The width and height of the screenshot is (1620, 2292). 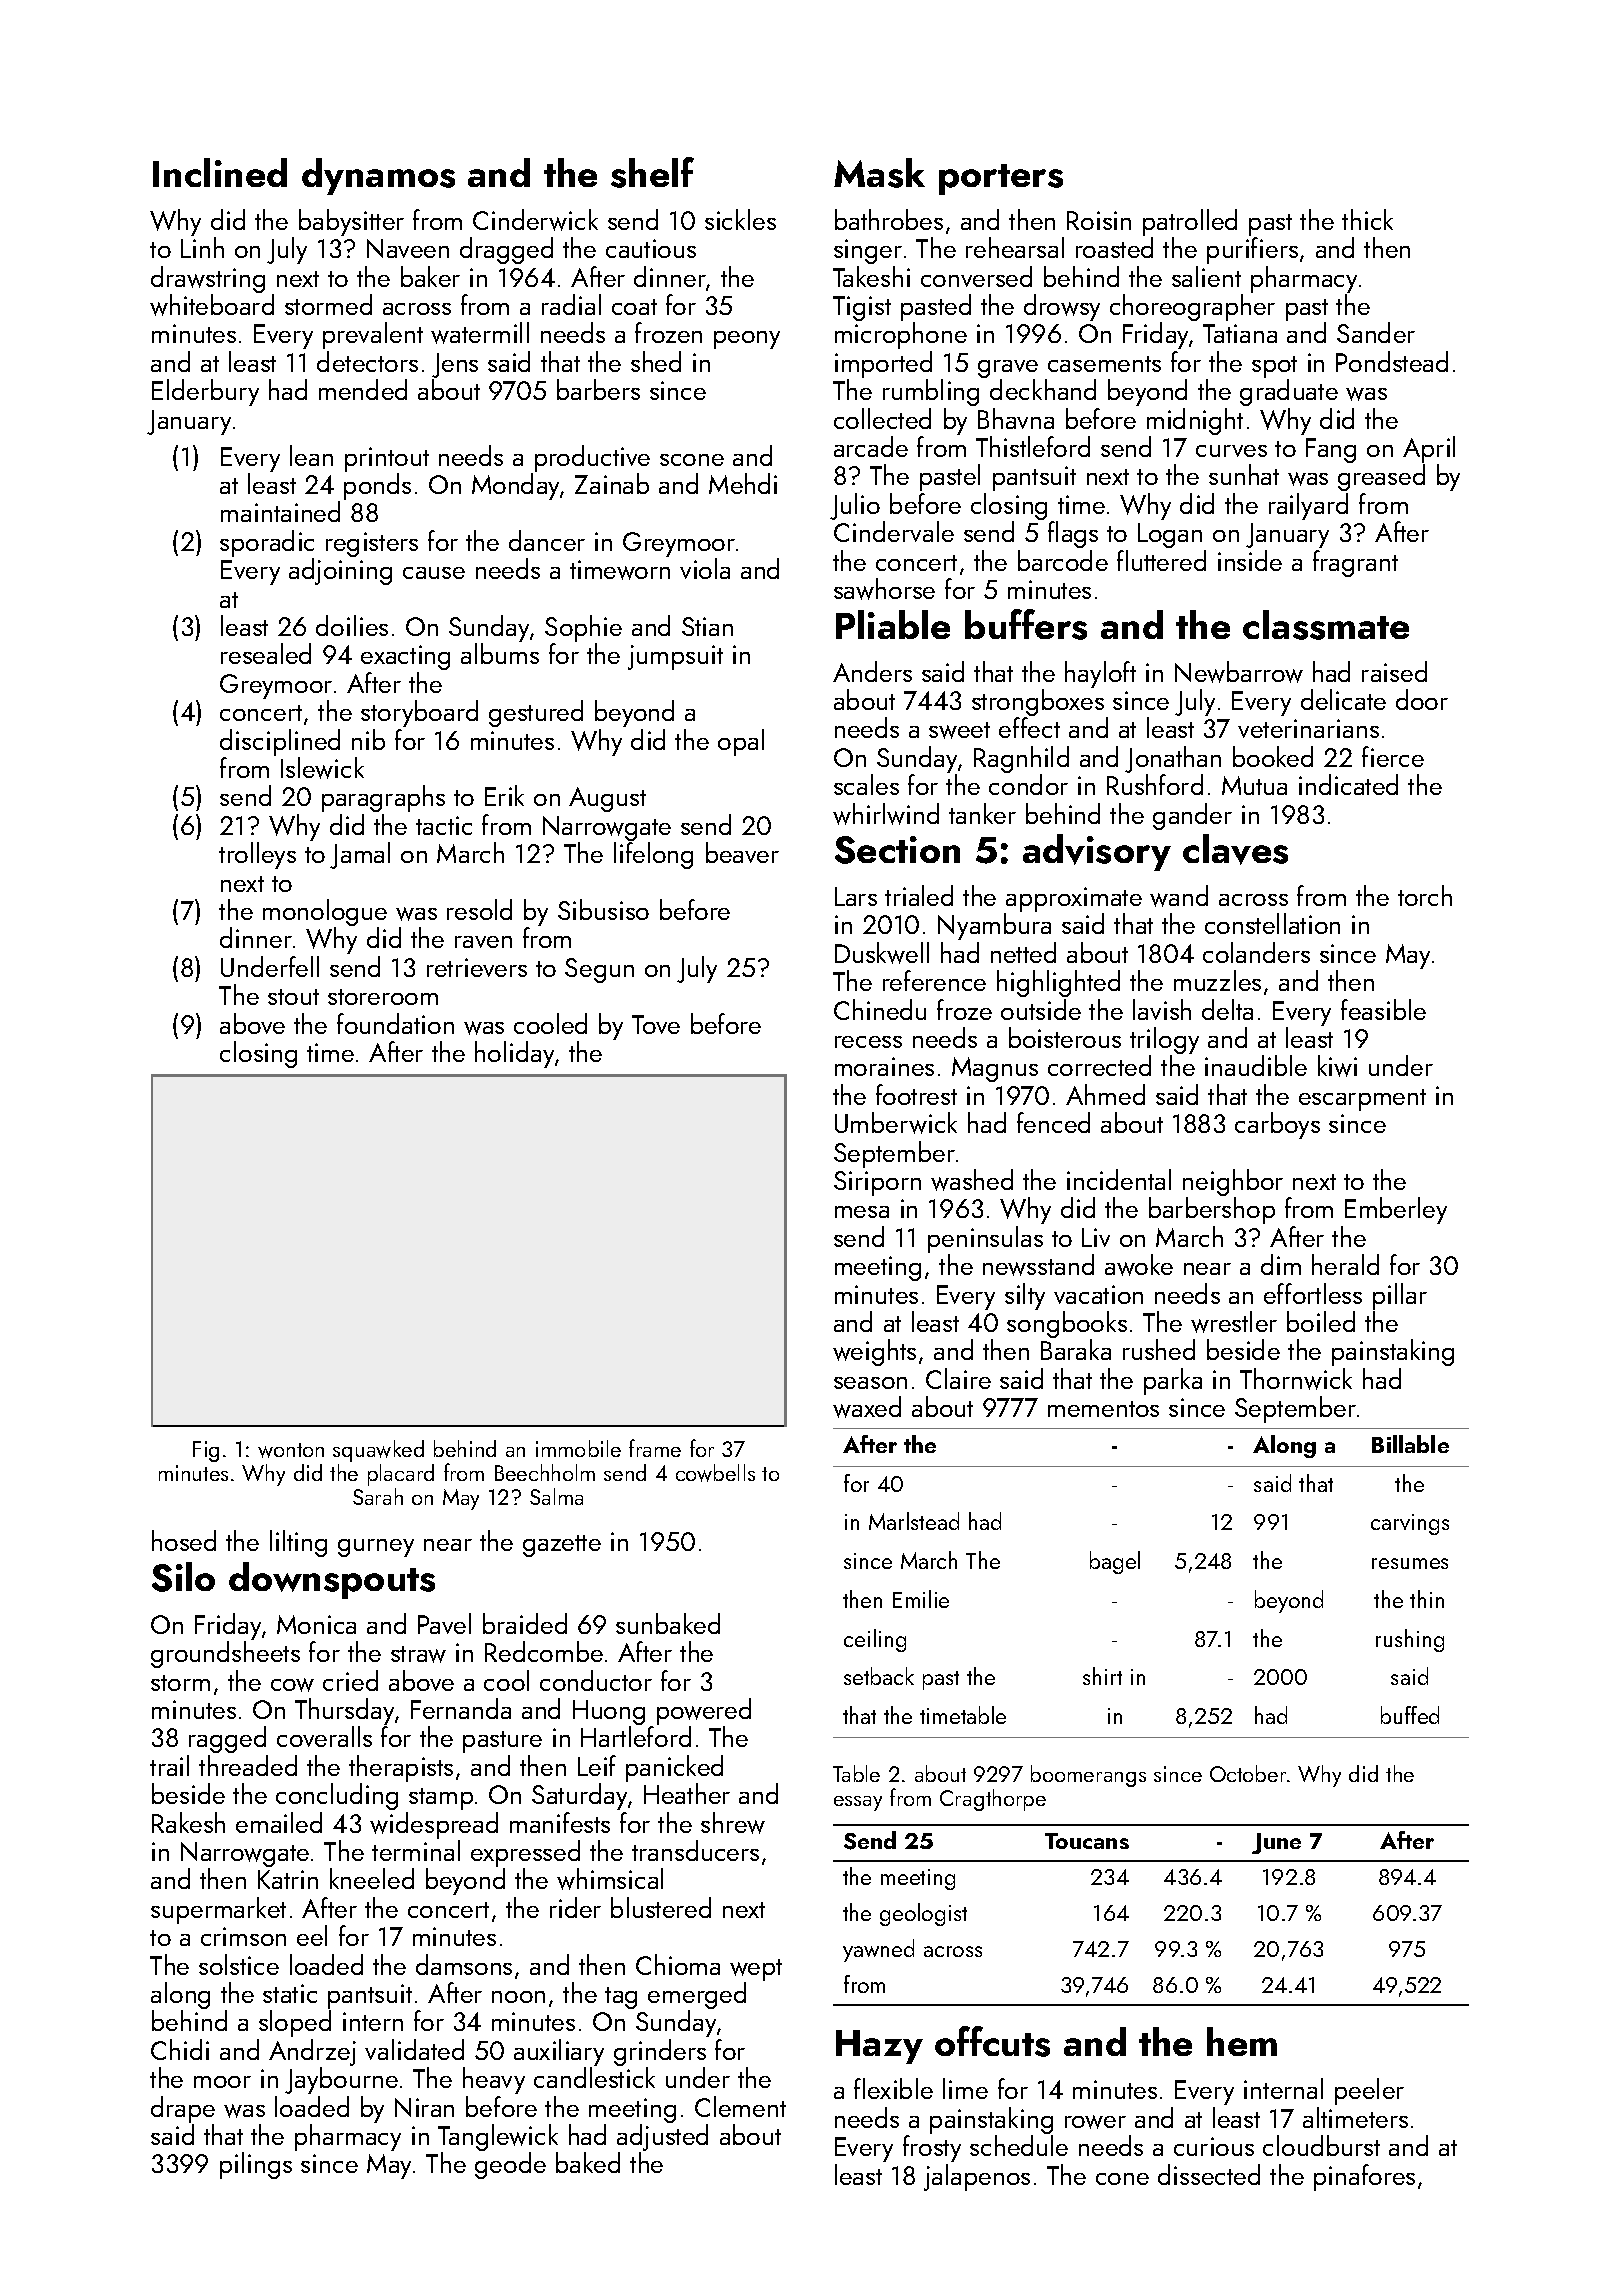 What do you see at coordinates (655, 1448) in the screenshot?
I see `frame` at bounding box center [655, 1448].
